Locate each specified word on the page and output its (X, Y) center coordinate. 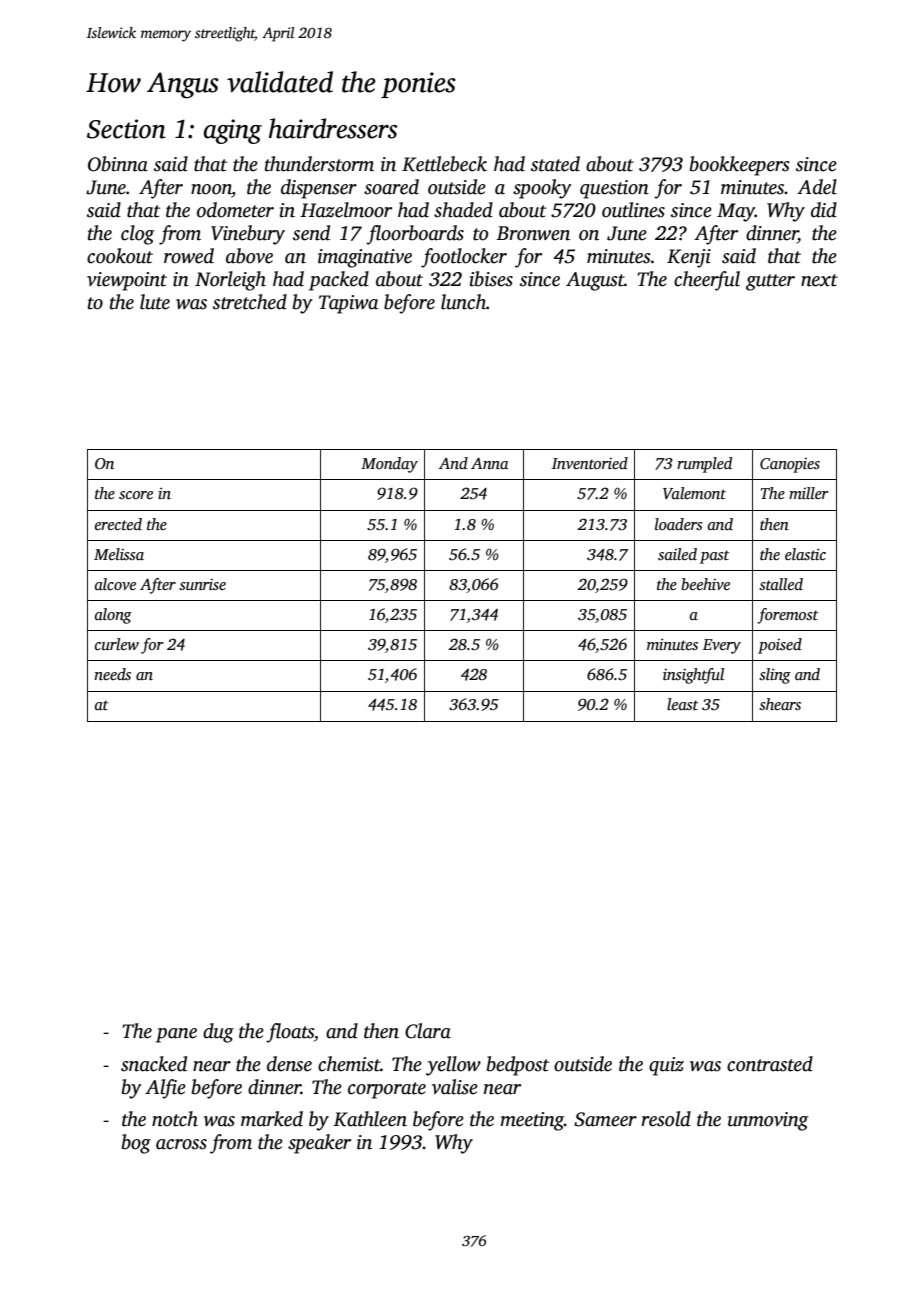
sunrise (202, 584)
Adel (817, 187)
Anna (489, 463)
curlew (117, 644)
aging (233, 131)
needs (112, 674)
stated (555, 164)
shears (780, 704)
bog (136, 1144)
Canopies (790, 465)
